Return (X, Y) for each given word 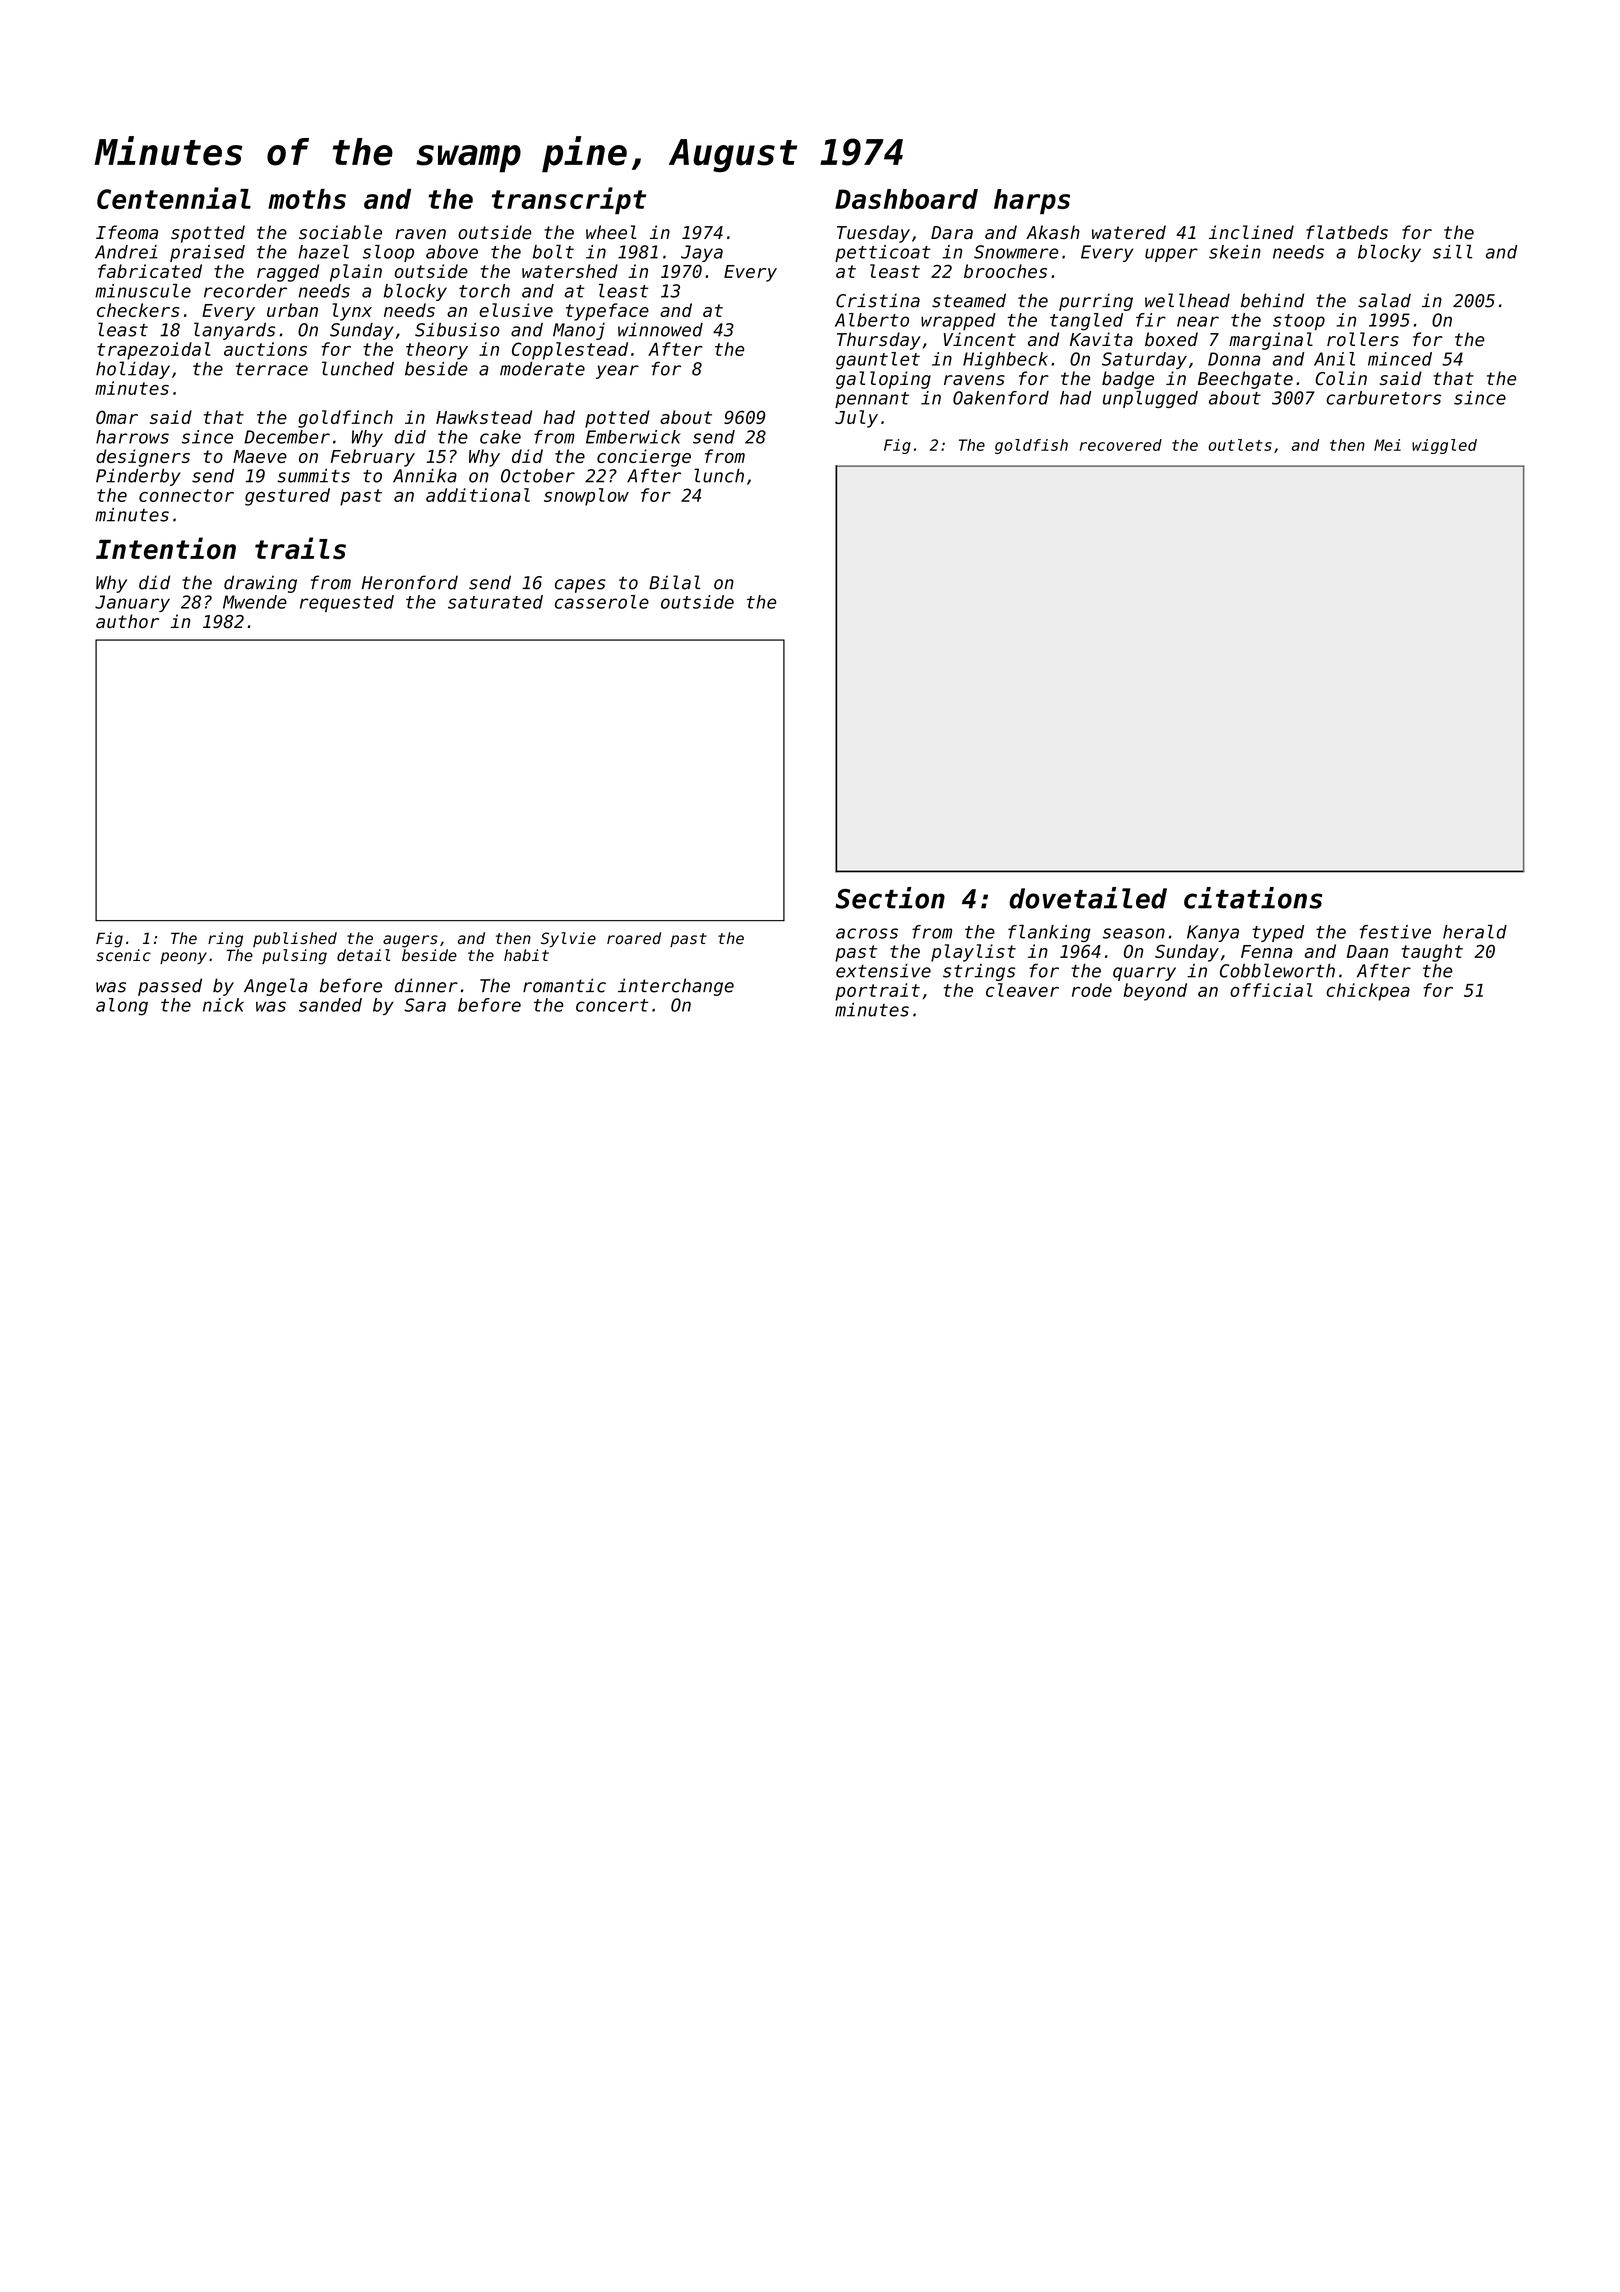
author (127, 621)
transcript (569, 200)
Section (890, 898)
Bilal (674, 582)
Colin (1341, 378)
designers (143, 458)
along (122, 1007)
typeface (607, 312)
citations (1253, 898)
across (867, 933)
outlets (1240, 445)
